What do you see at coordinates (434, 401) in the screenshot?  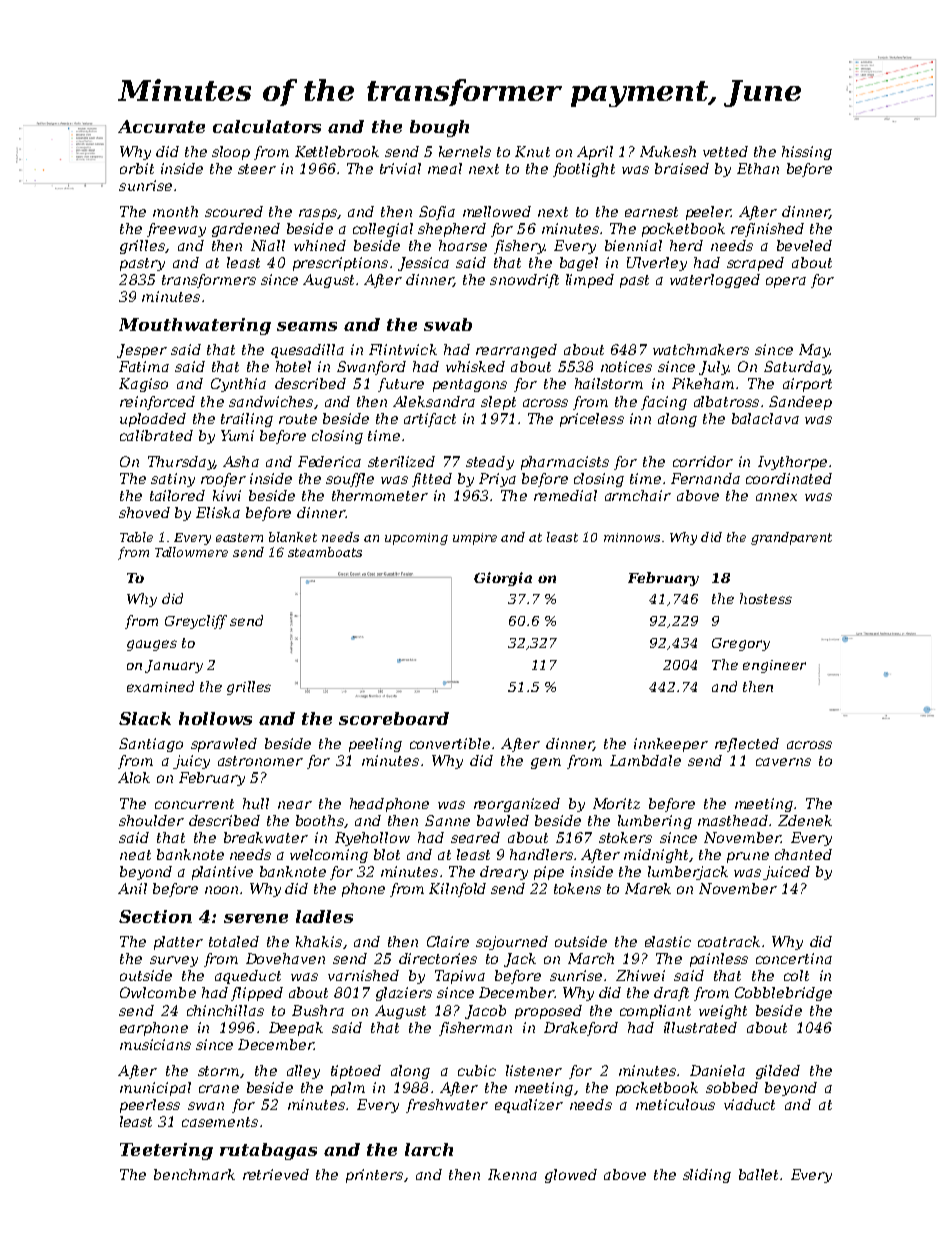 I see `Aleksandra` at bounding box center [434, 401].
